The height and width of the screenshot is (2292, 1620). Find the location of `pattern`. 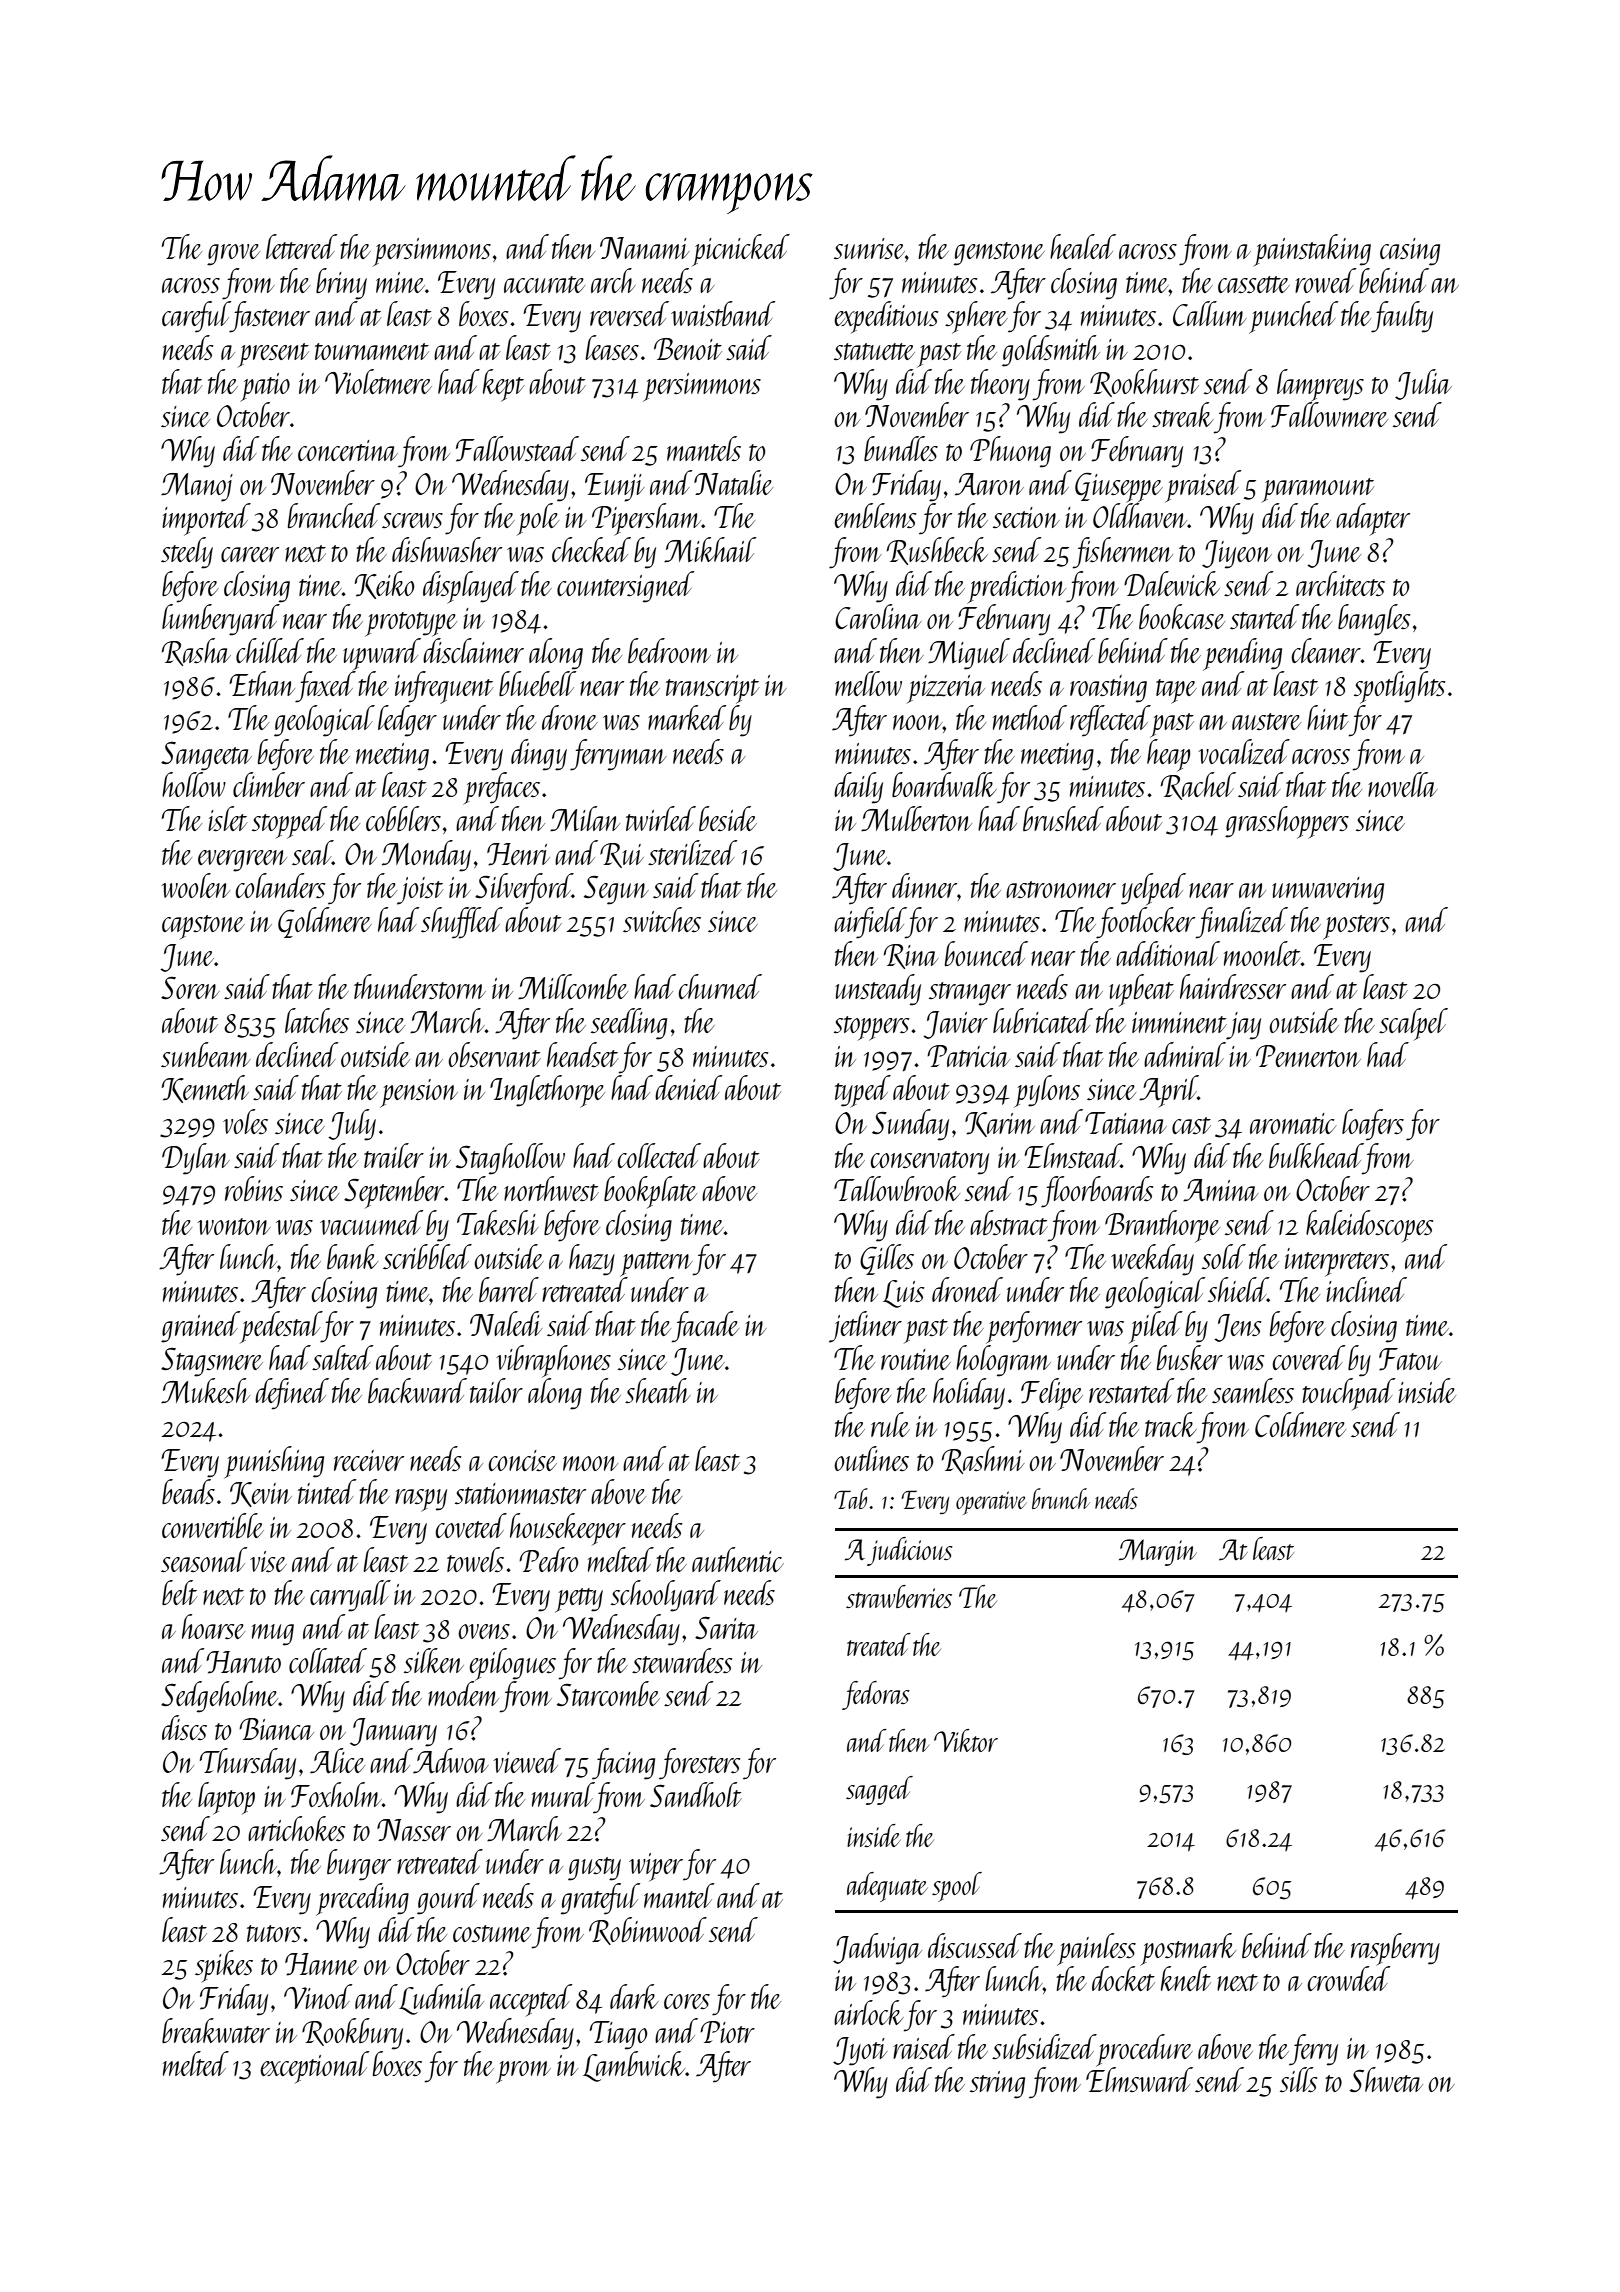

pattern is located at coordinates (656, 1264).
